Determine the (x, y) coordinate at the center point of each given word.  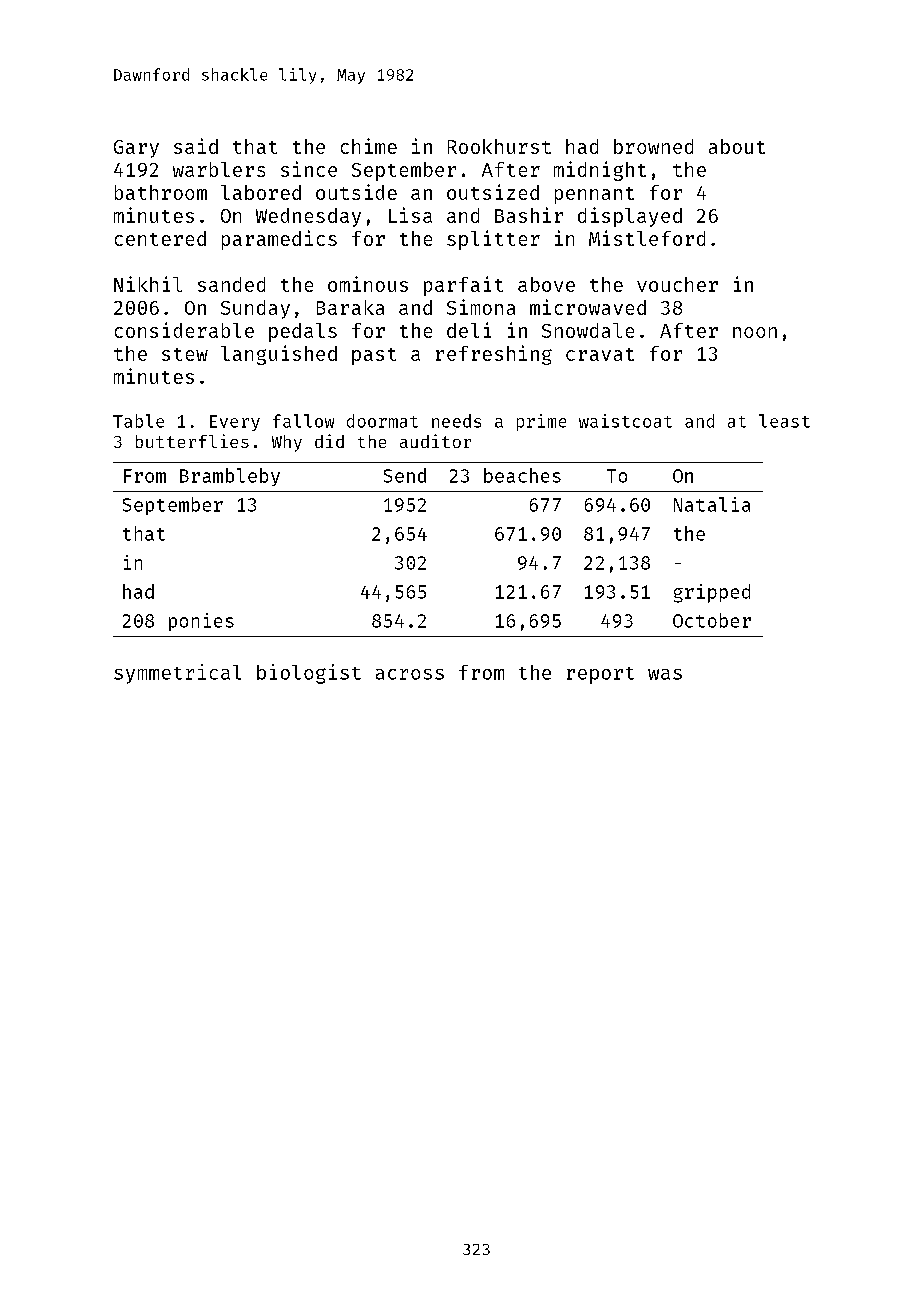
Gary (136, 149)
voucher (677, 284)
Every (235, 423)
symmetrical (177, 674)
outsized (493, 192)
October (712, 620)
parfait (463, 286)
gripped (712, 593)
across (410, 674)
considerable (184, 330)
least (784, 421)
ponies (201, 622)
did (329, 441)
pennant (594, 195)
